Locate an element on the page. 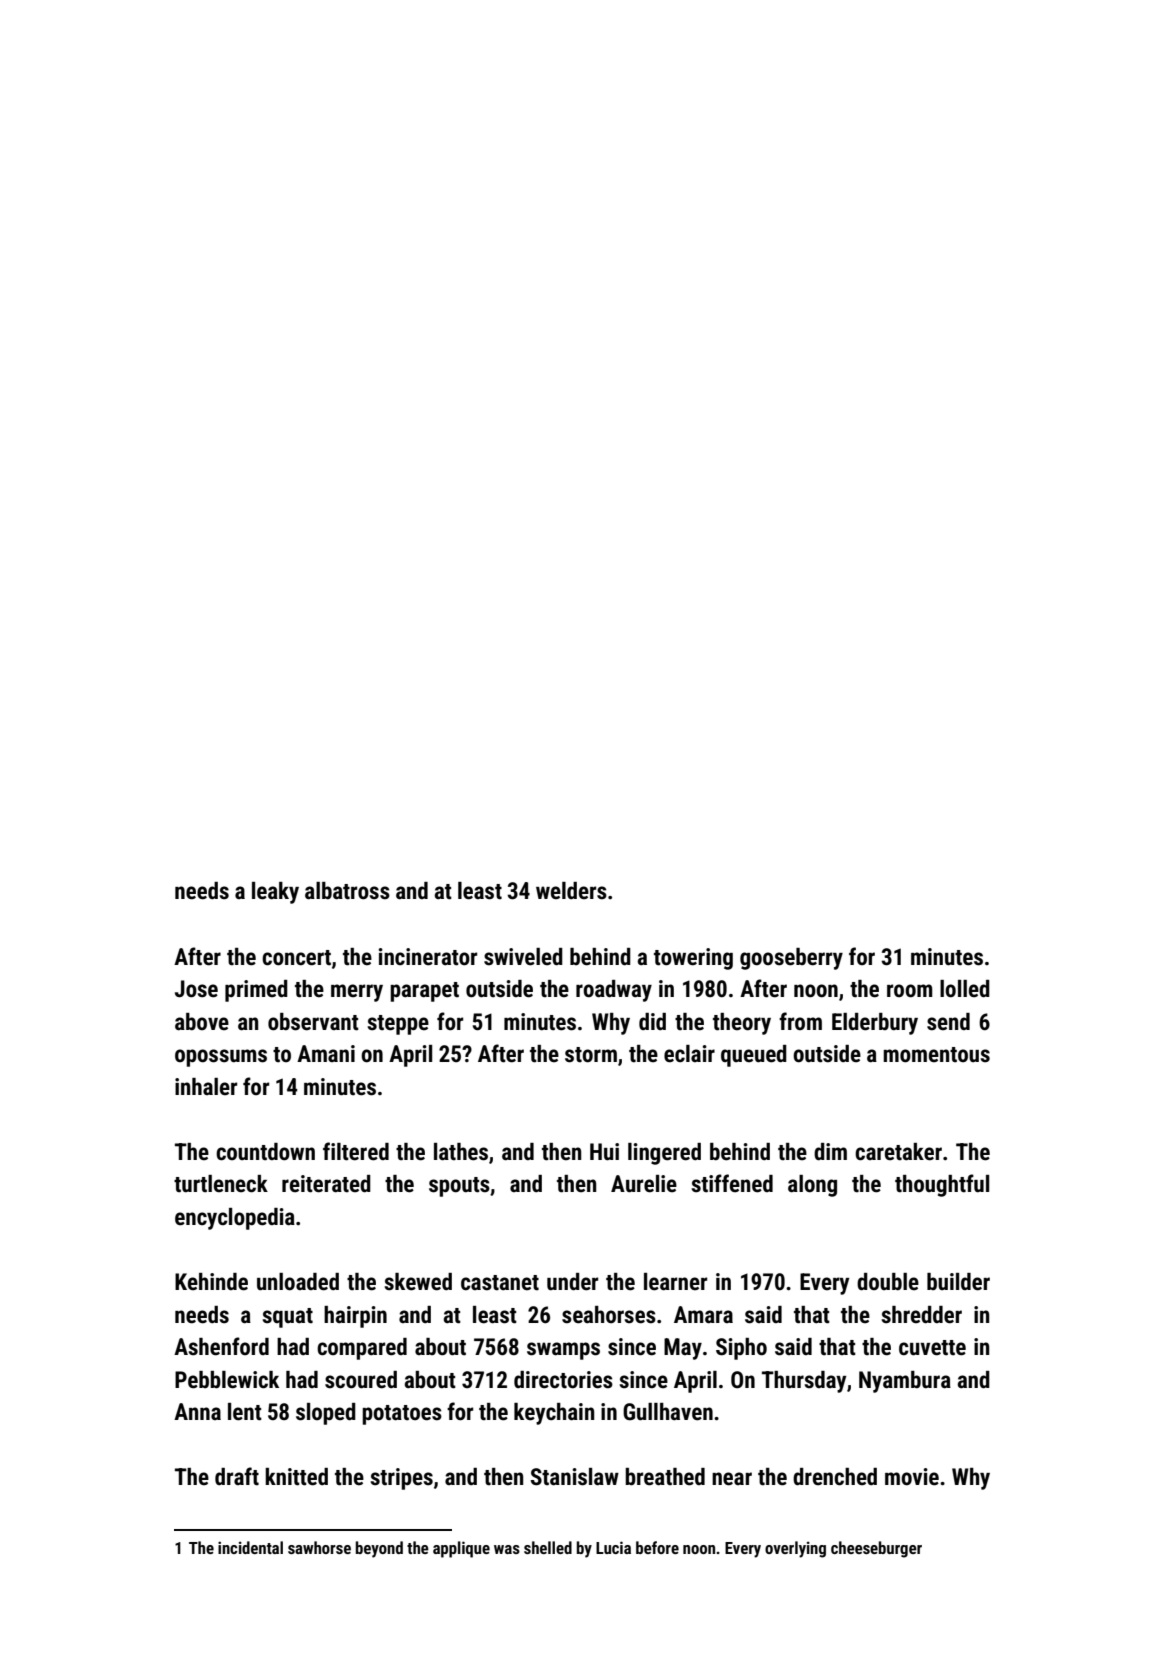  parapet is located at coordinates (424, 992).
